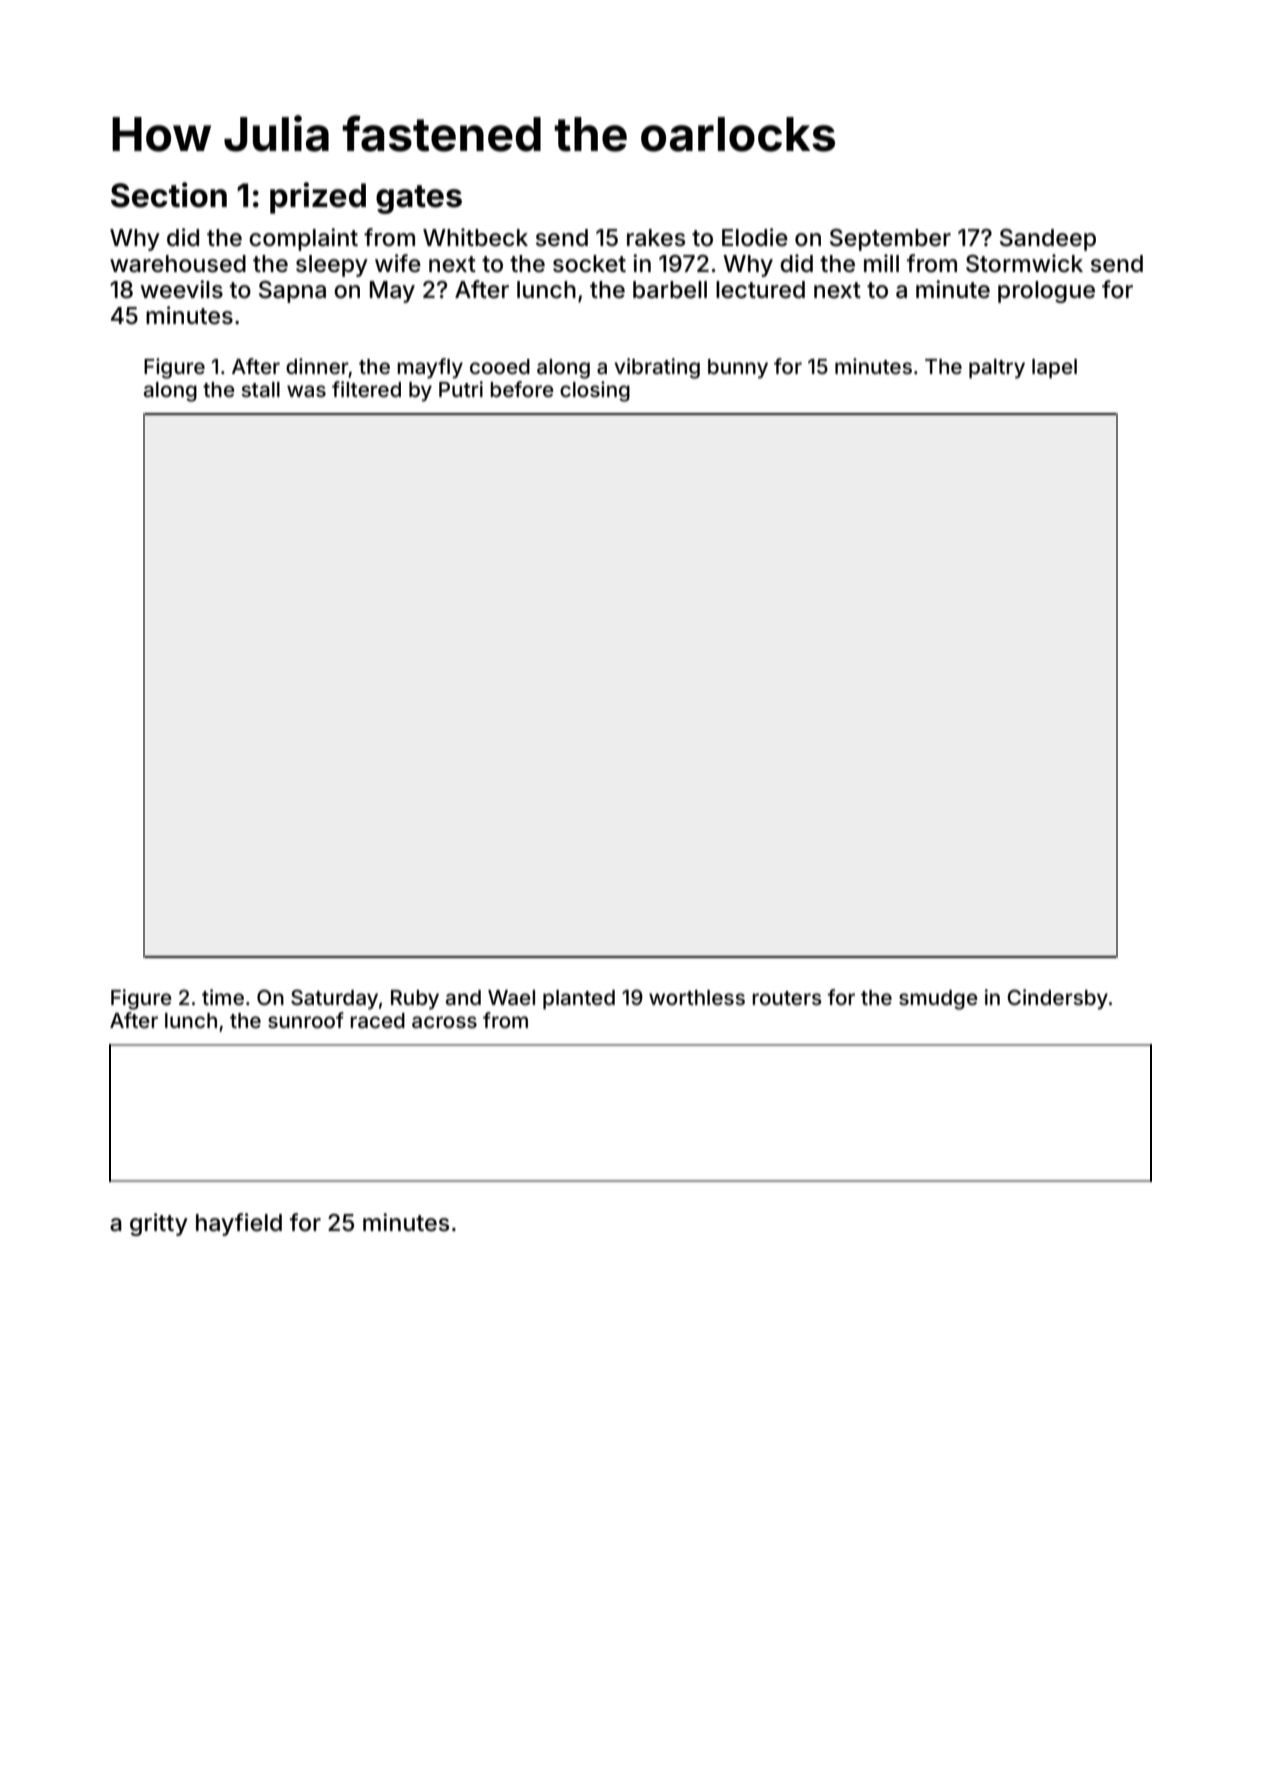 The width and height of the screenshot is (1261, 1784). What do you see at coordinates (787, 998) in the screenshot?
I see `routers` at bounding box center [787, 998].
